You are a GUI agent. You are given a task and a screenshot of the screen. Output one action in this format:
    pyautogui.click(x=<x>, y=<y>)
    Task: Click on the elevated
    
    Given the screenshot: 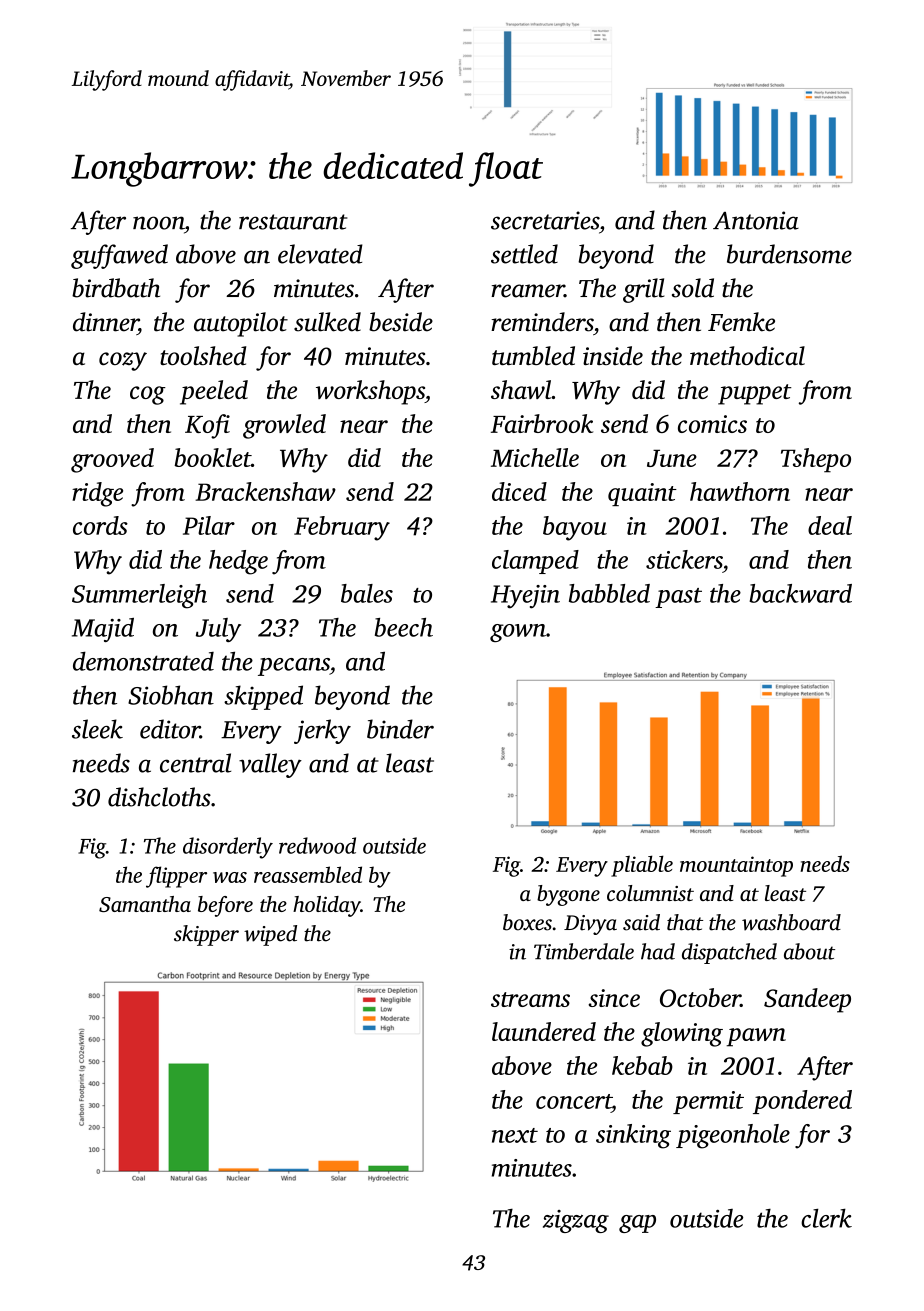 What is the action you would take?
    pyautogui.click(x=320, y=254)
